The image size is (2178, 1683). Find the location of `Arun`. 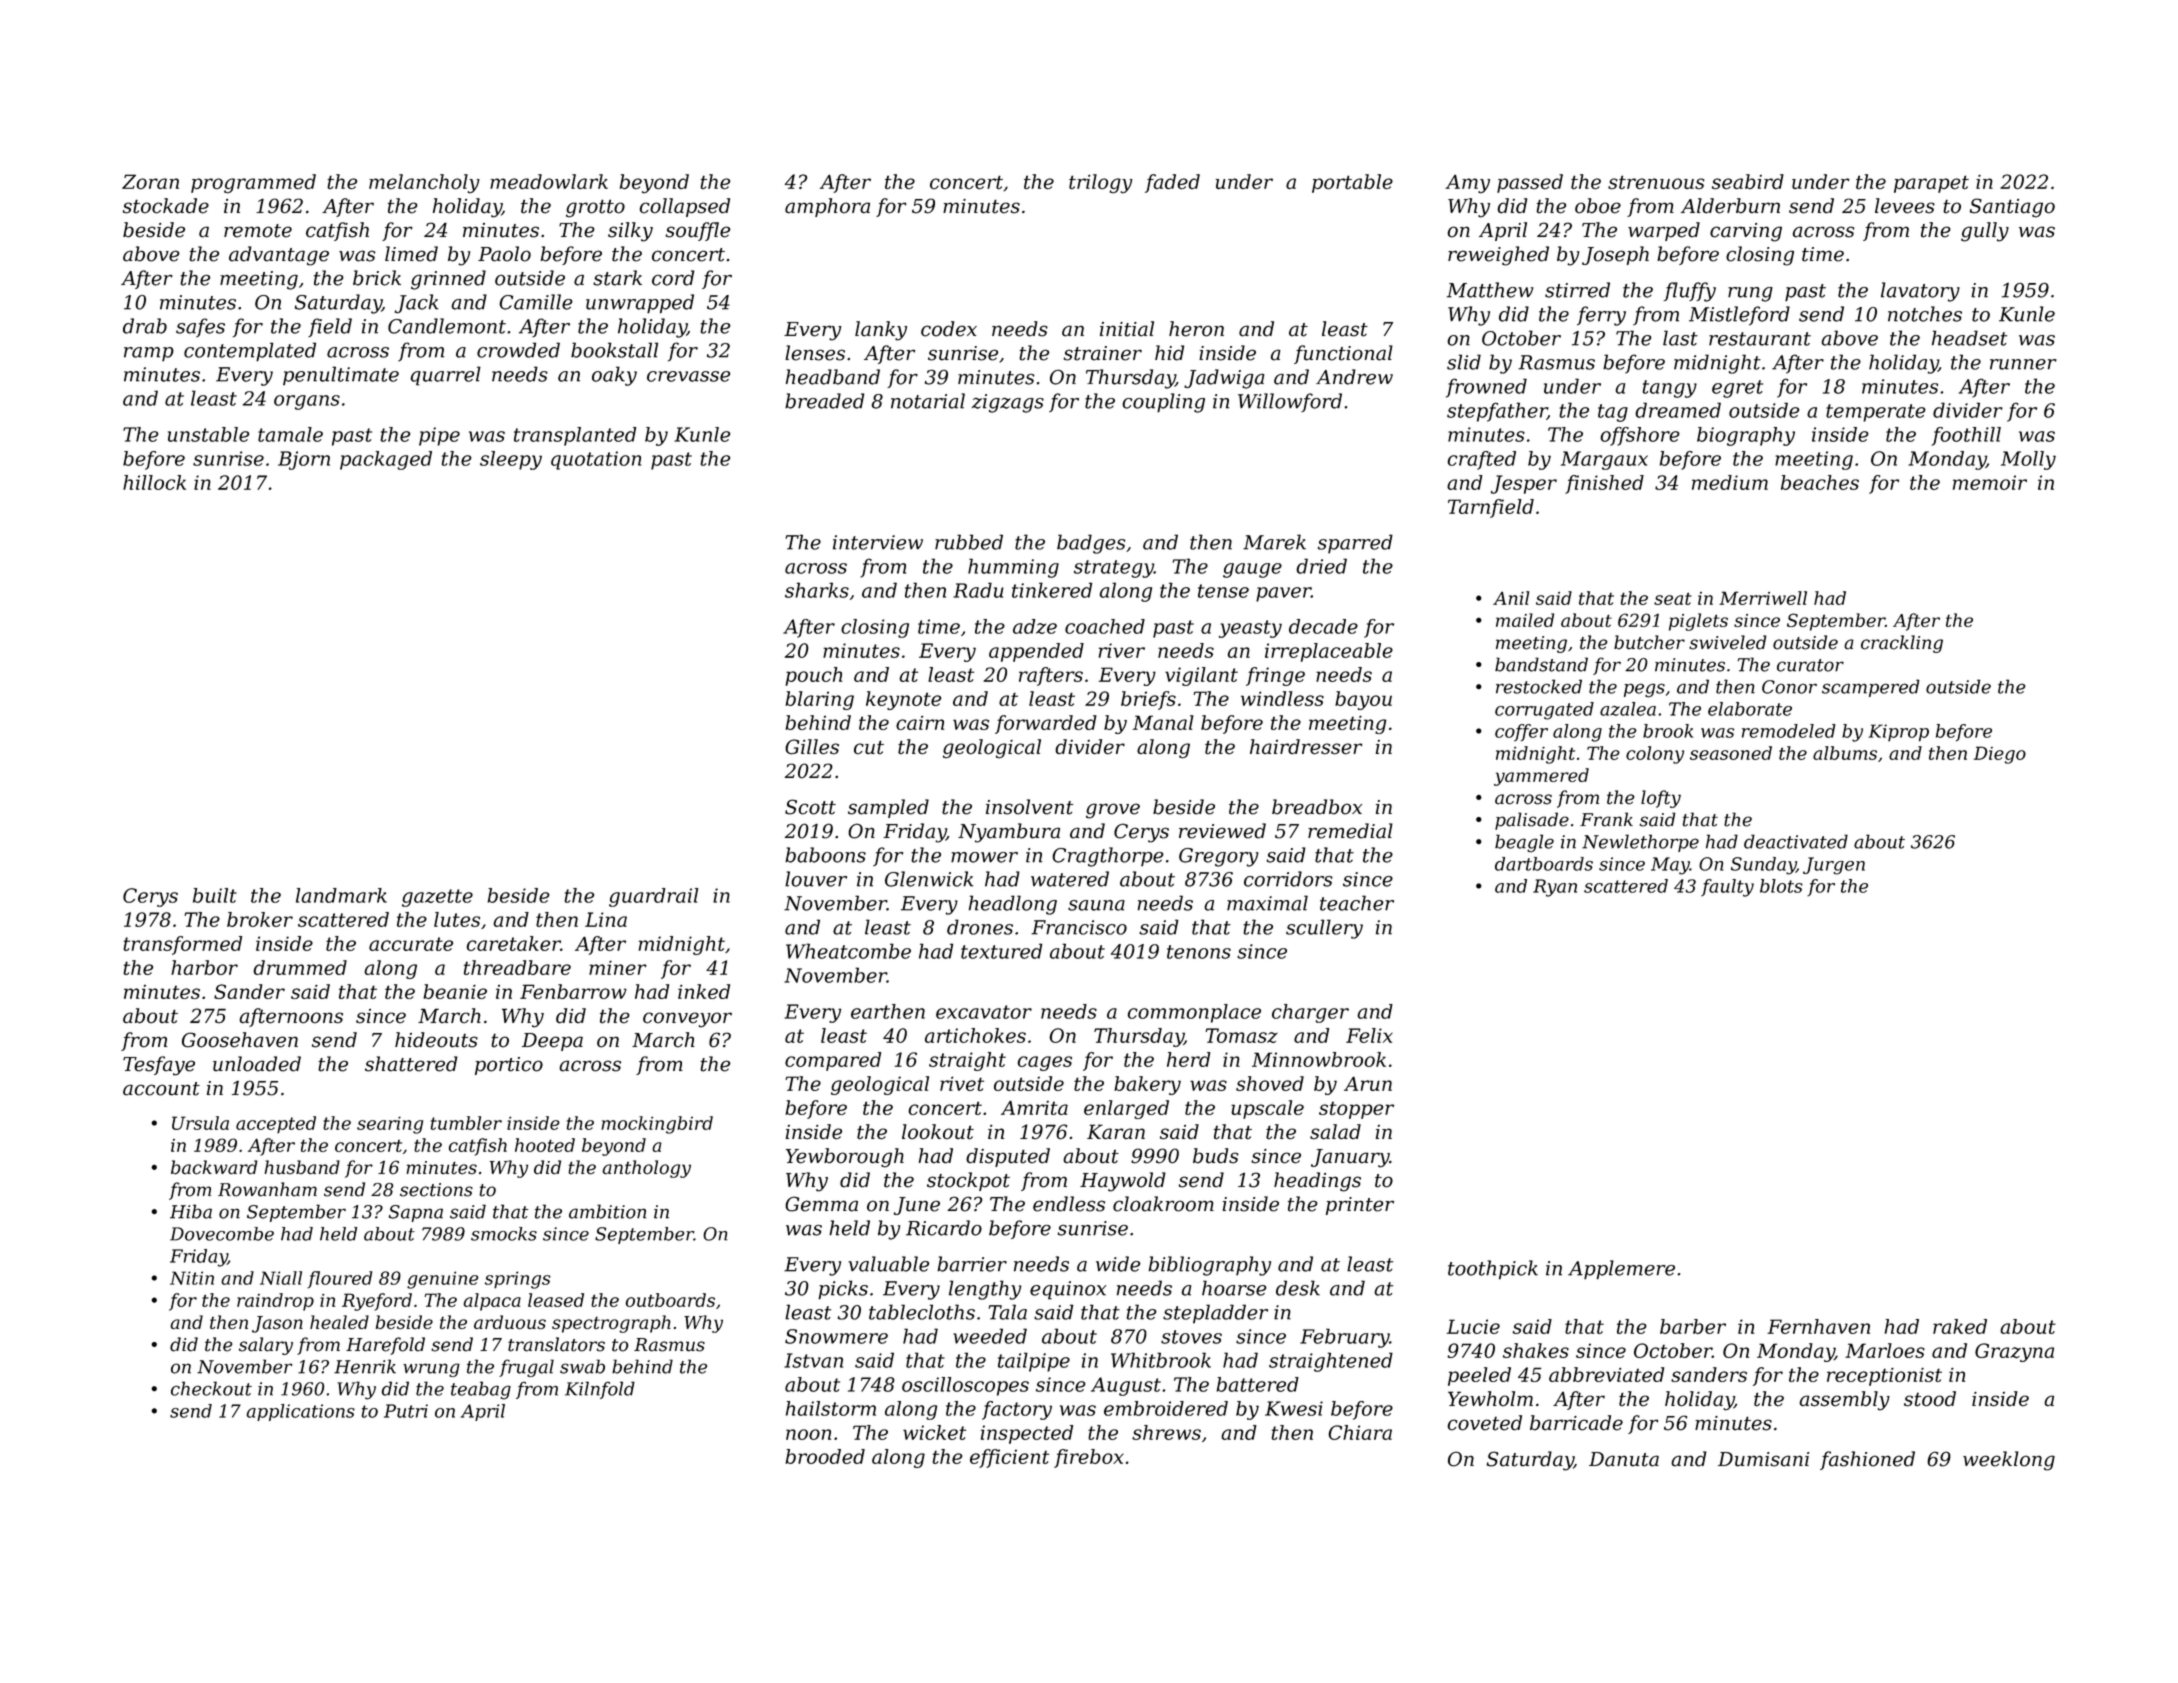

Arun is located at coordinates (1368, 1083).
